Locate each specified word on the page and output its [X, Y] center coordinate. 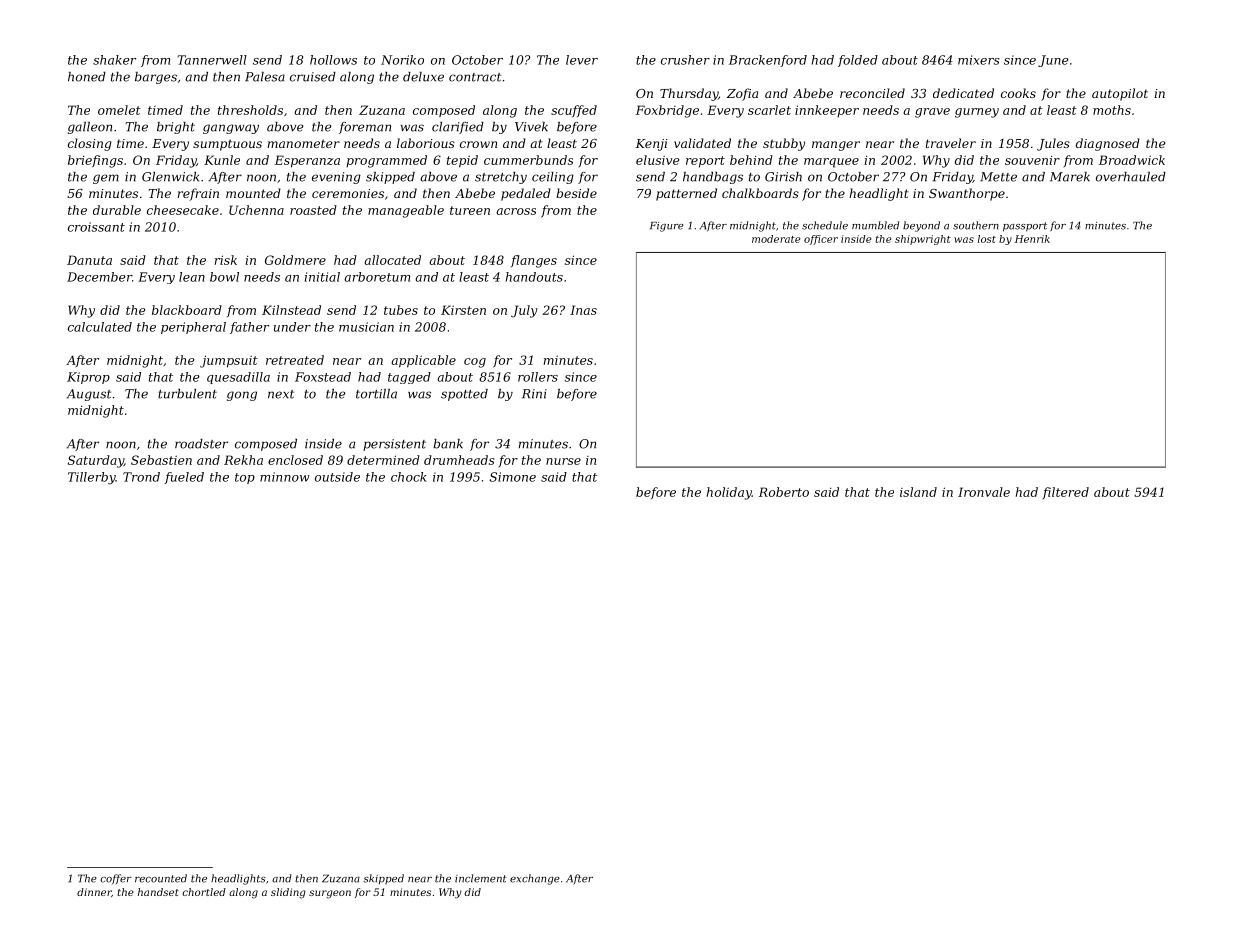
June [1053, 61]
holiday [729, 493]
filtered [1066, 493]
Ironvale [984, 492]
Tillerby [91, 478]
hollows [333, 60]
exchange [535, 879]
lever [582, 60]
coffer [116, 879]
